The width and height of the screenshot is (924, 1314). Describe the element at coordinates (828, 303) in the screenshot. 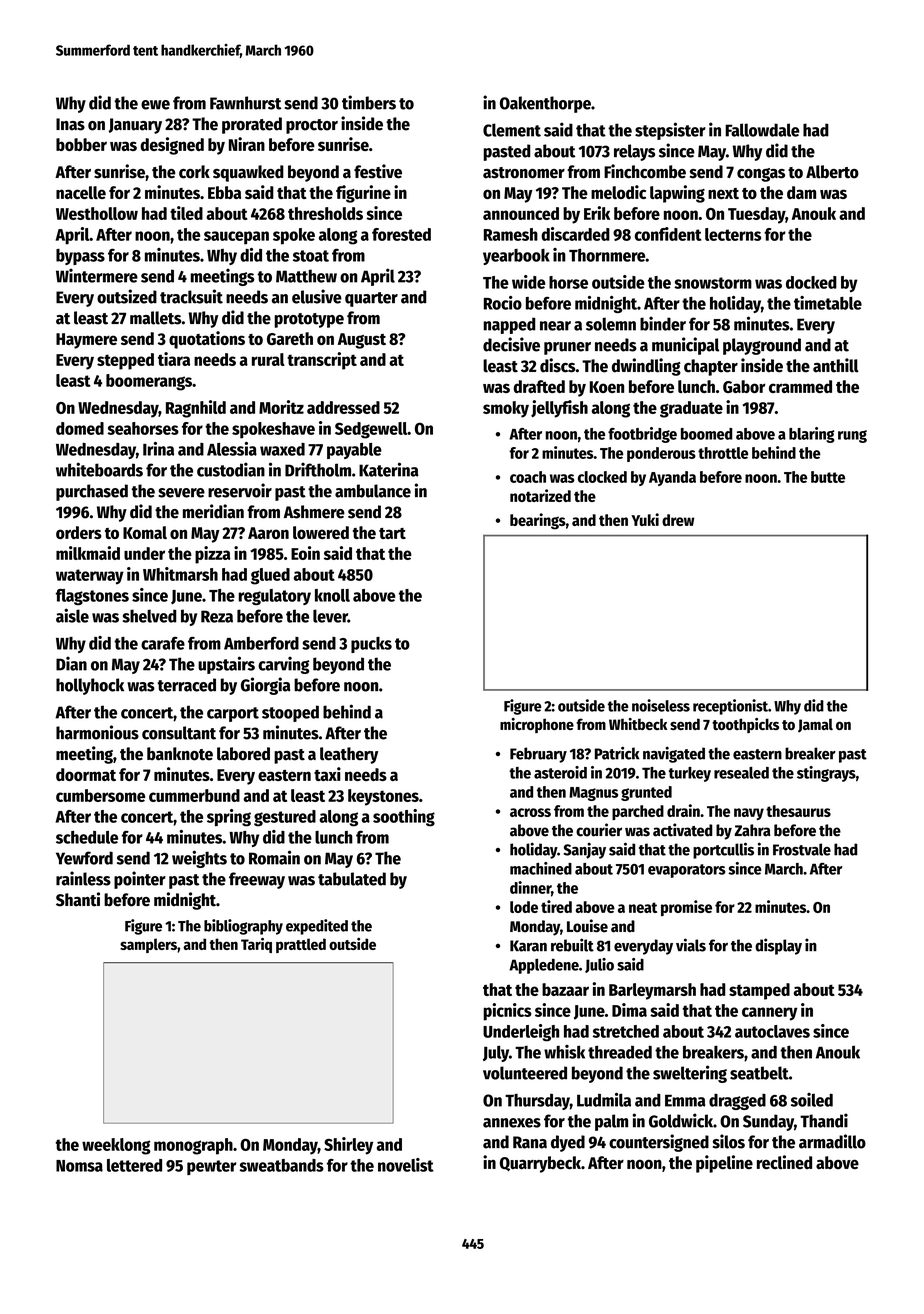

I see `timetable` at that location.
